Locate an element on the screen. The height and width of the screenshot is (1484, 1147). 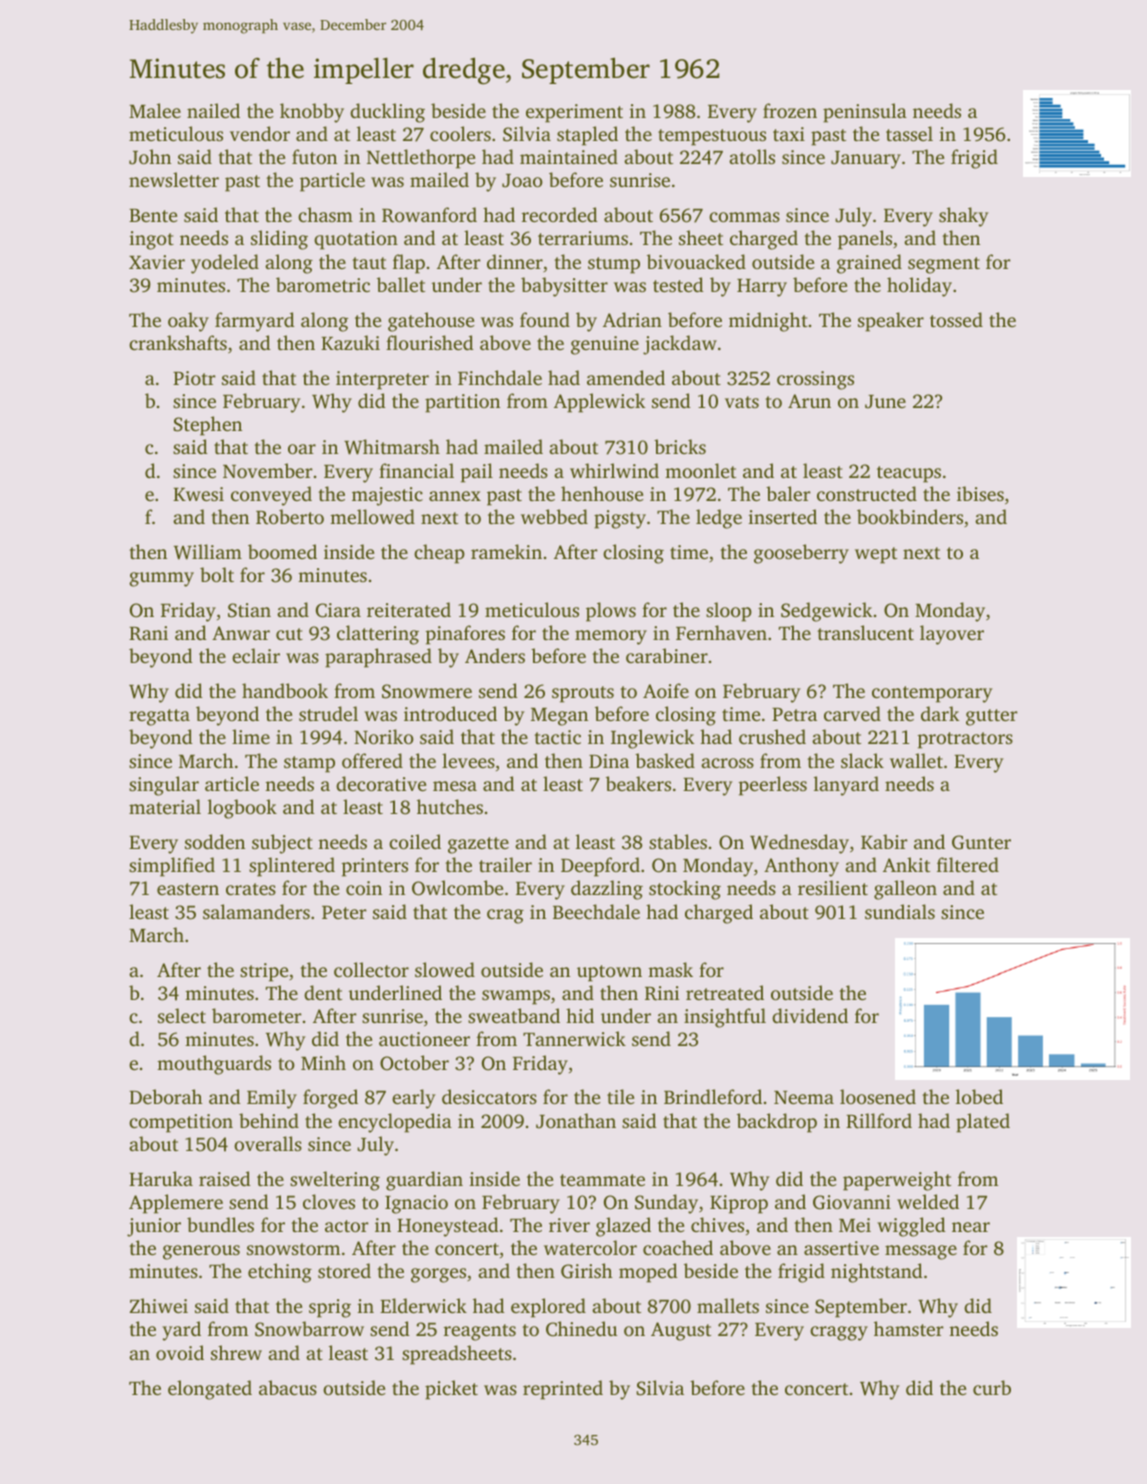
reprinted is located at coordinates (563, 1390).
